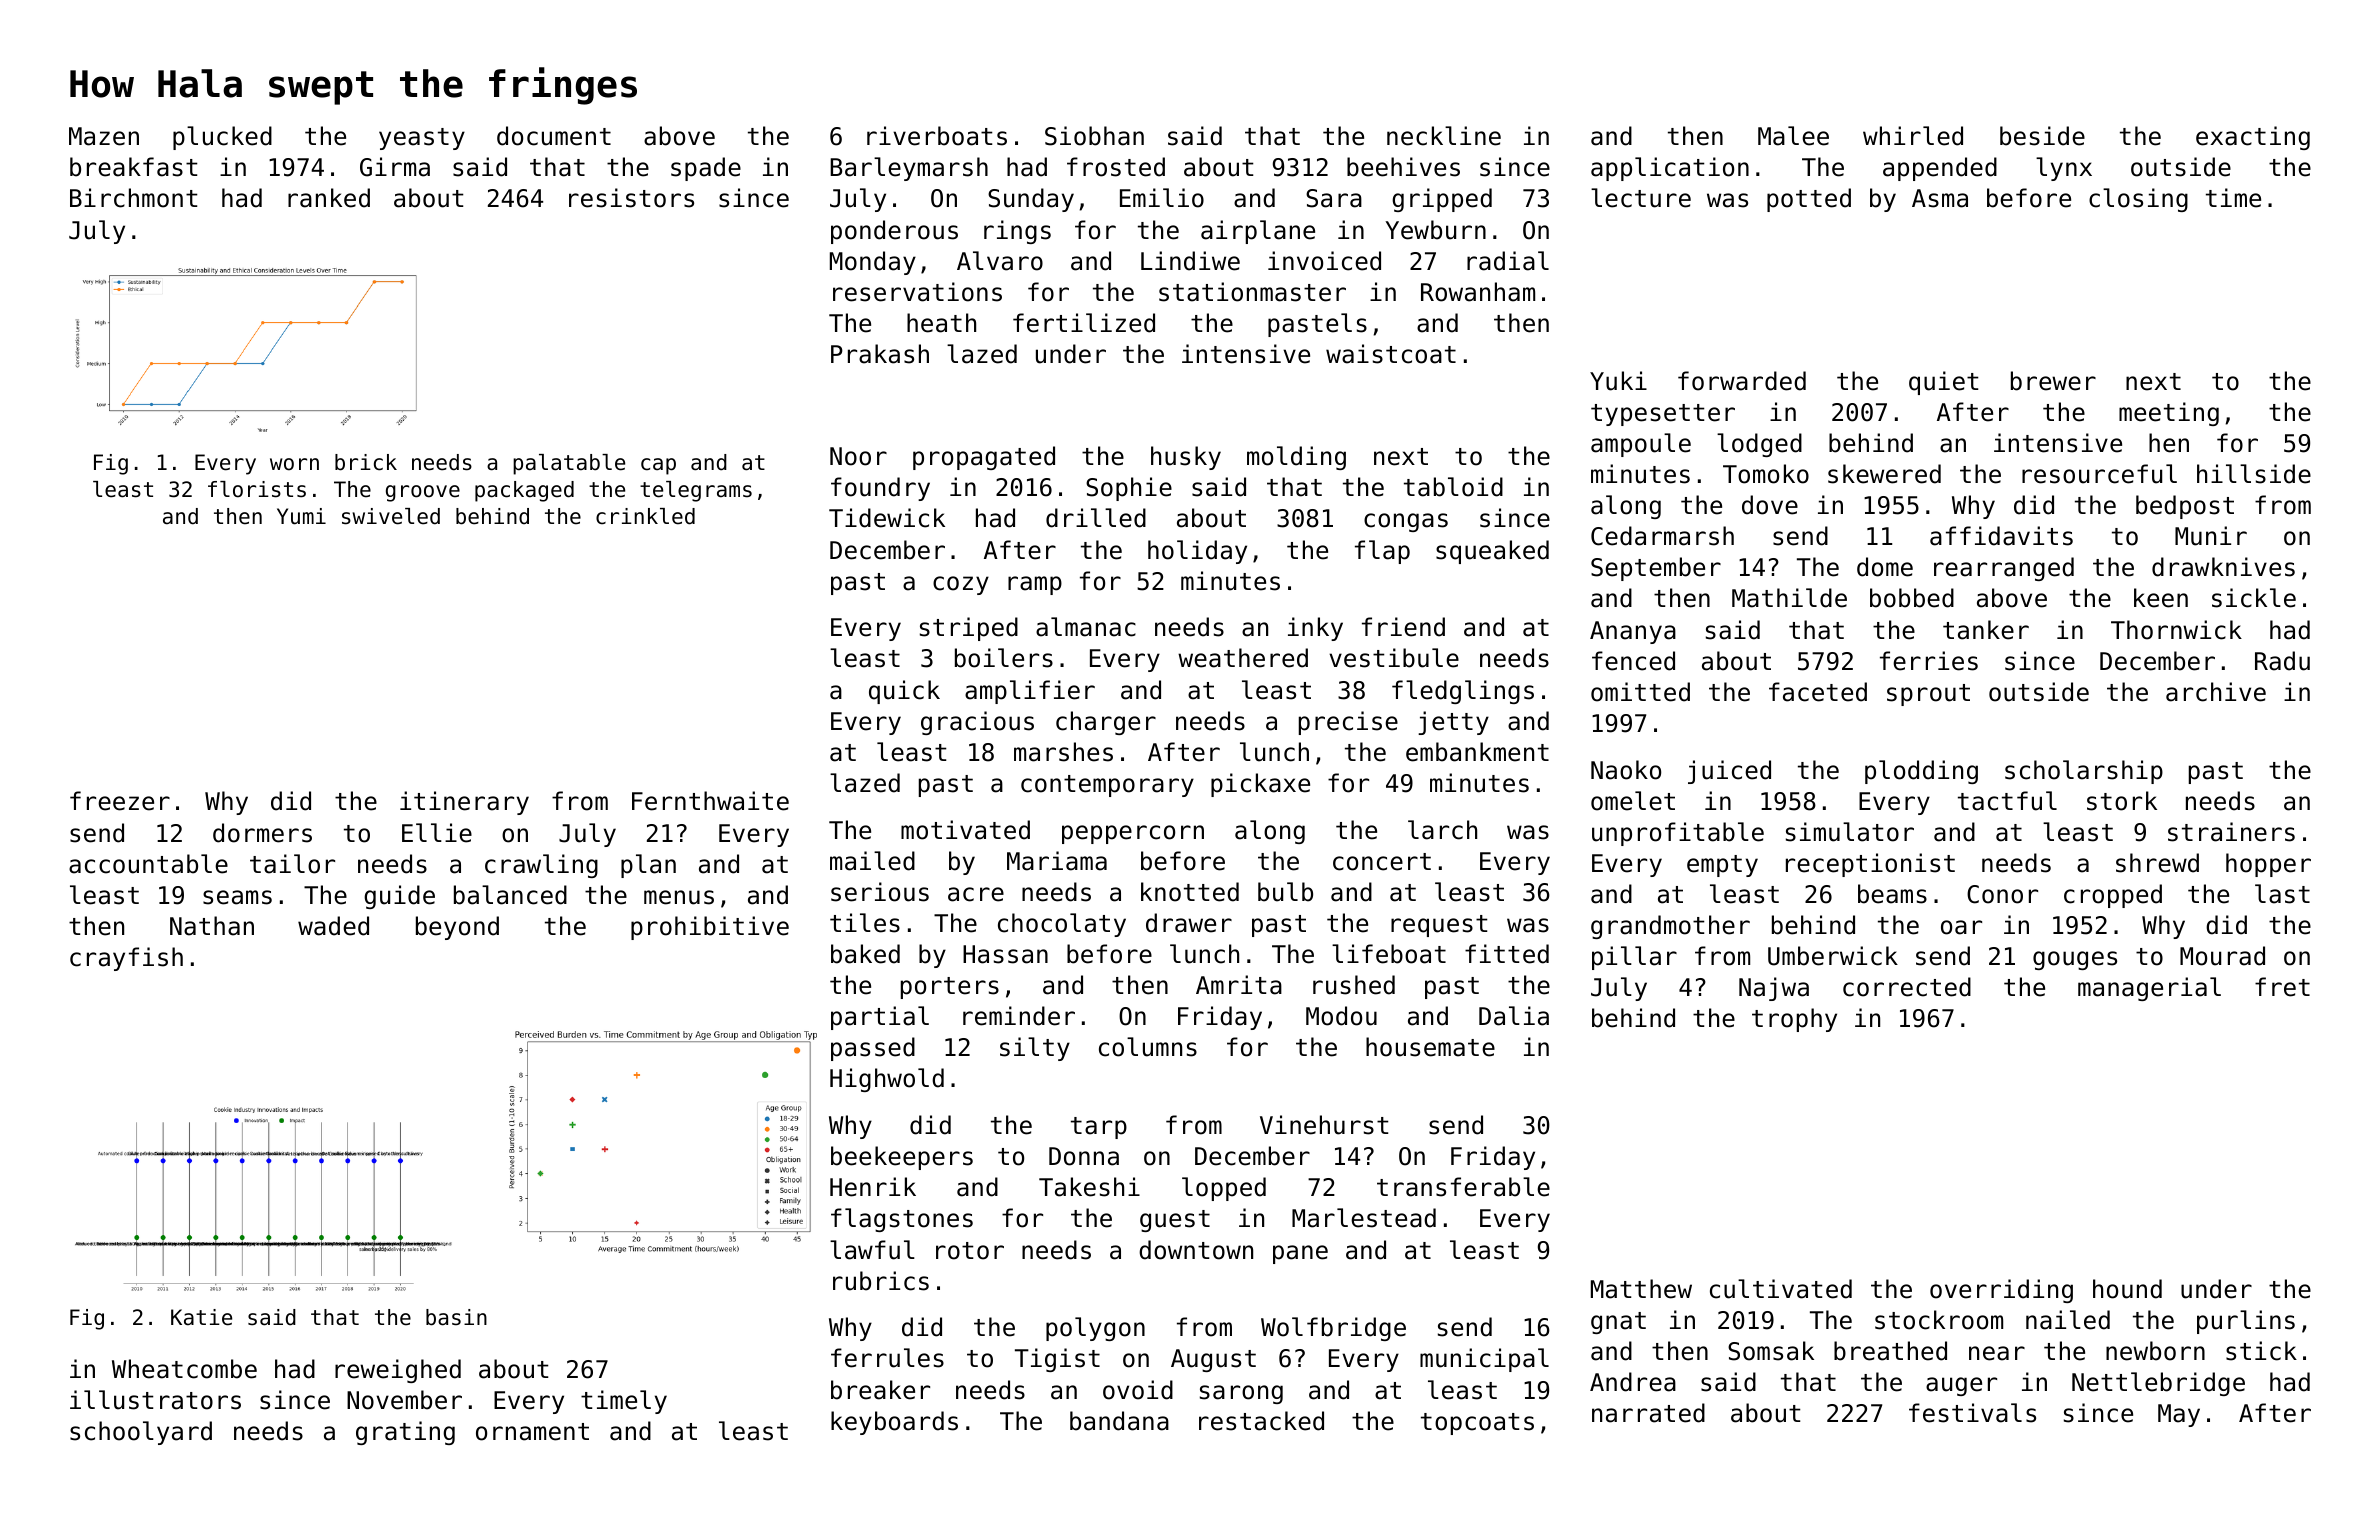  Describe the element at coordinates (1354, 985) in the document. I see `rushed` at that location.
